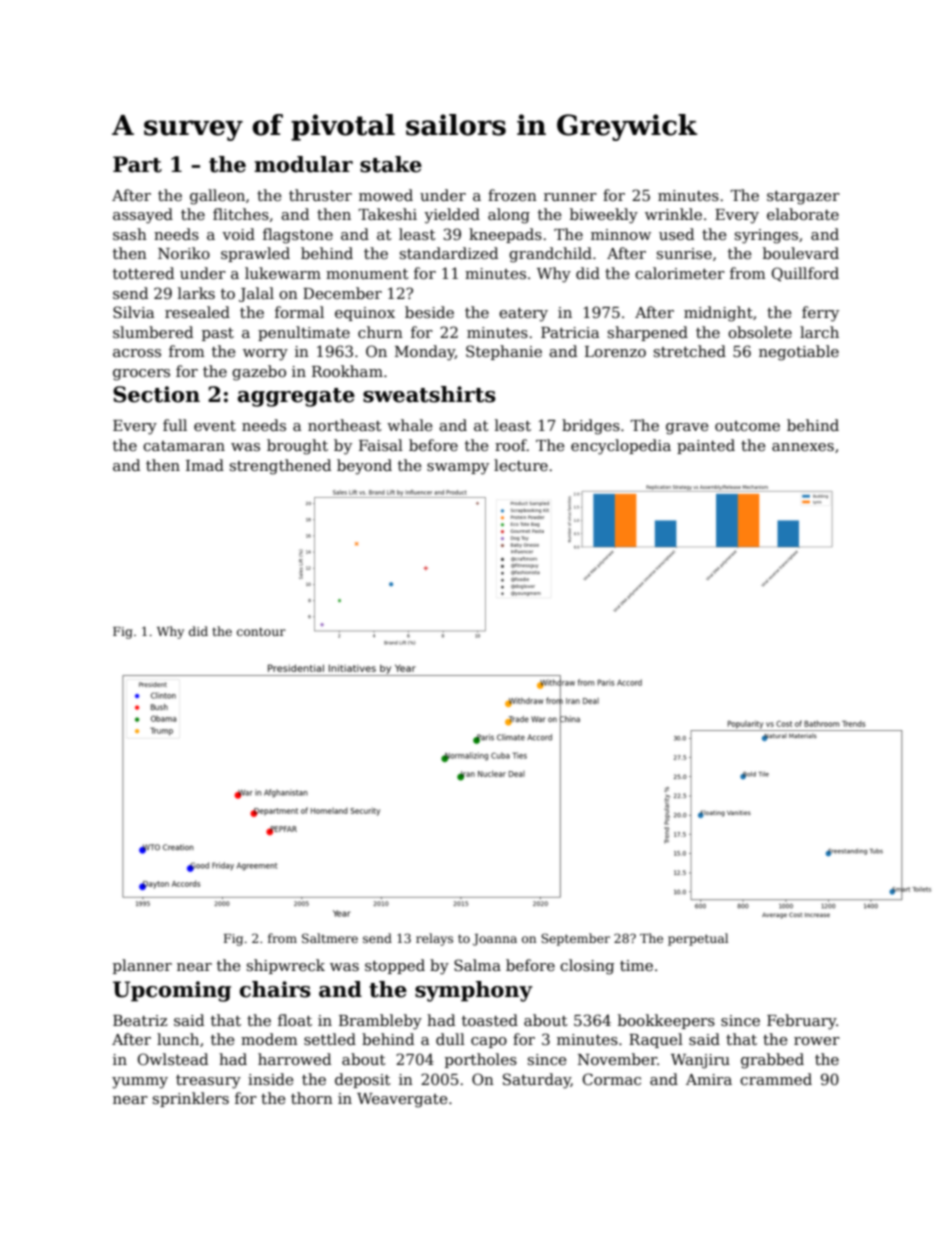 Image resolution: width=952 pixels, height=1233 pixels. I want to click on catamaran, so click(184, 446).
